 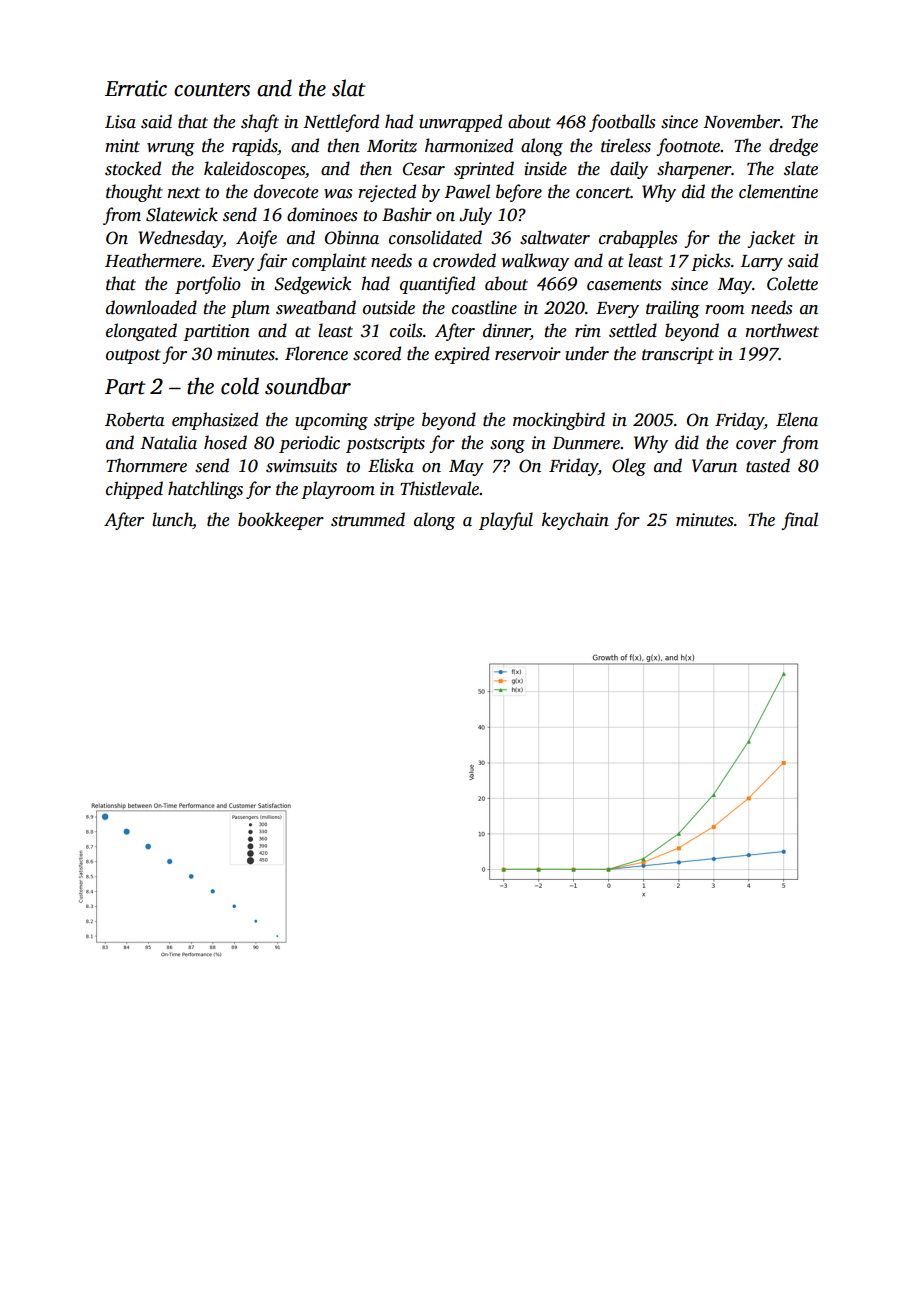 What do you see at coordinates (506, 330) in the screenshot?
I see `dinner` at bounding box center [506, 330].
